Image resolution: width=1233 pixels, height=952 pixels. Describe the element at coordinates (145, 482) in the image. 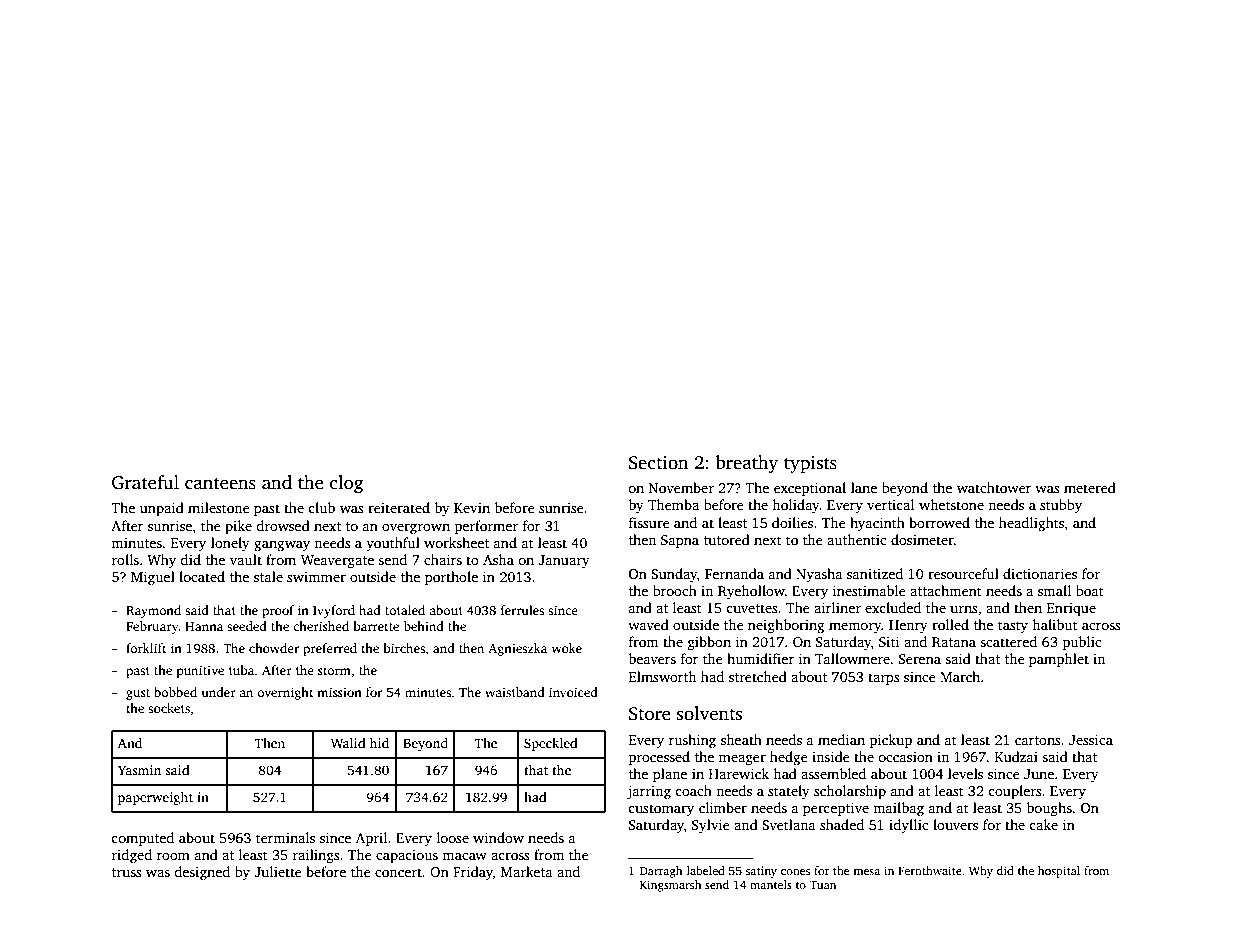

I see `Grateful` at that location.
